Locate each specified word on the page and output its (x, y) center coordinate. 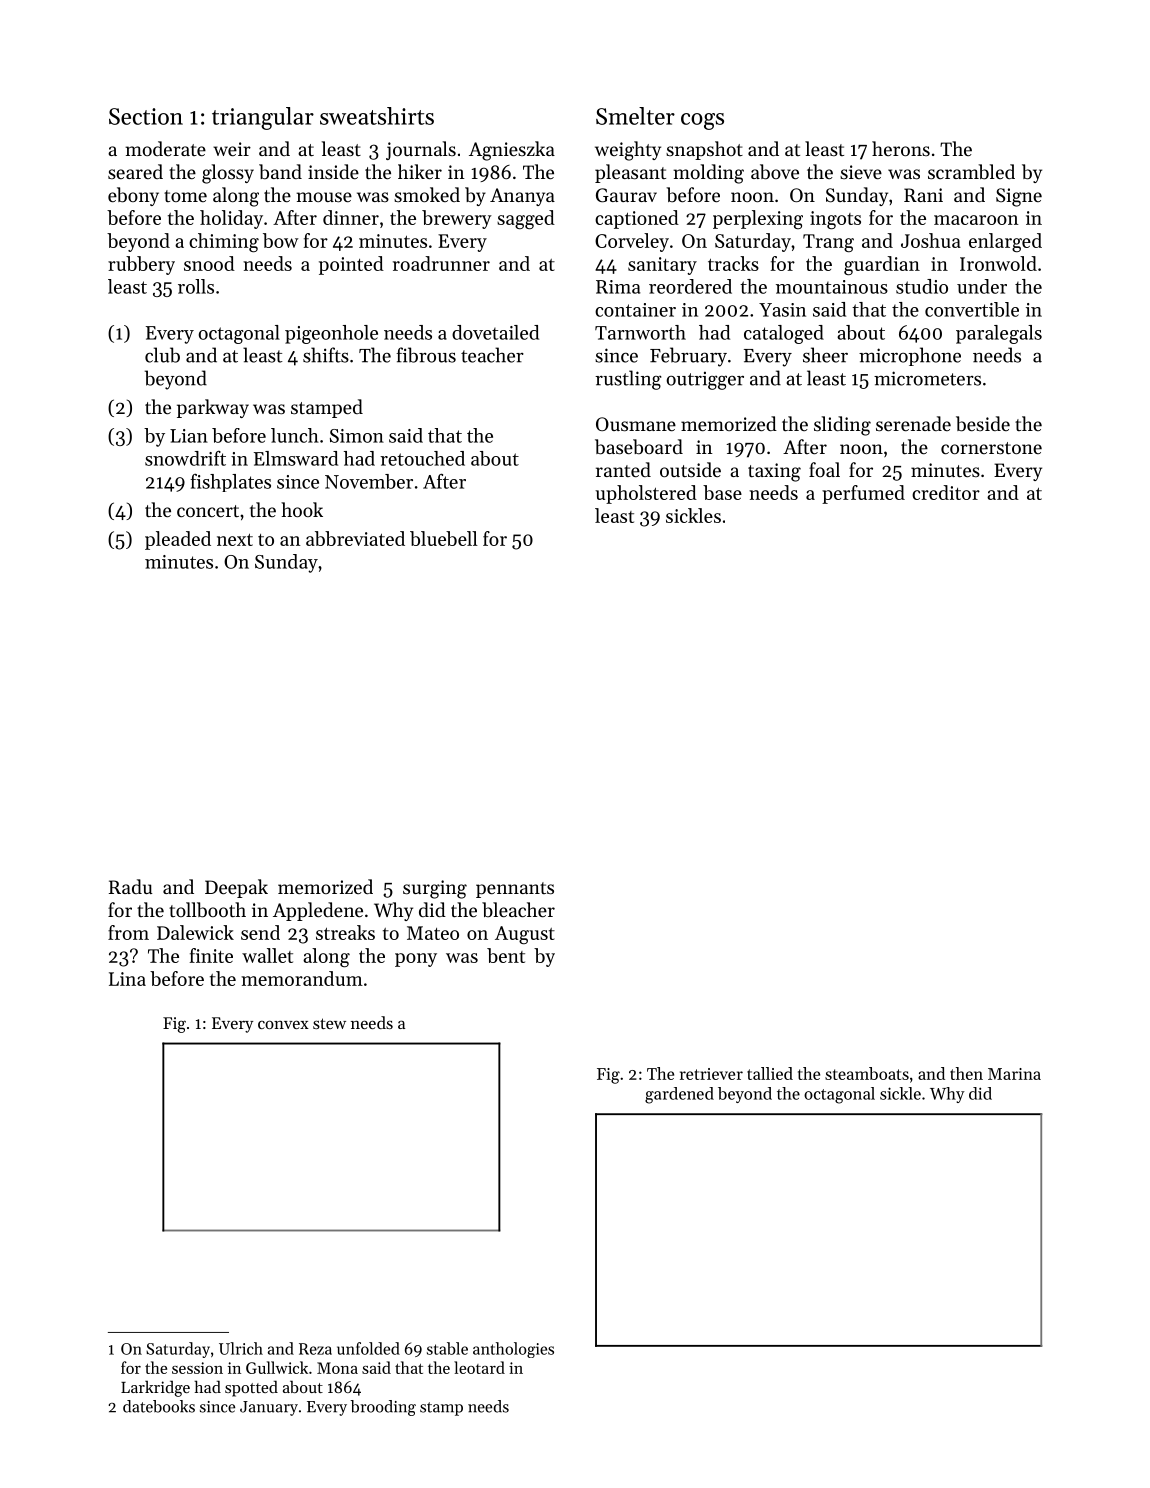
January (269, 1408)
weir (232, 149)
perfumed (863, 494)
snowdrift (185, 458)
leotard (479, 1367)
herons (901, 148)
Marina (1014, 1074)
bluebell (444, 538)
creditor (946, 492)
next (235, 540)
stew (329, 1023)
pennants (515, 890)
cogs (702, 121)
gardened (679, 1095)
